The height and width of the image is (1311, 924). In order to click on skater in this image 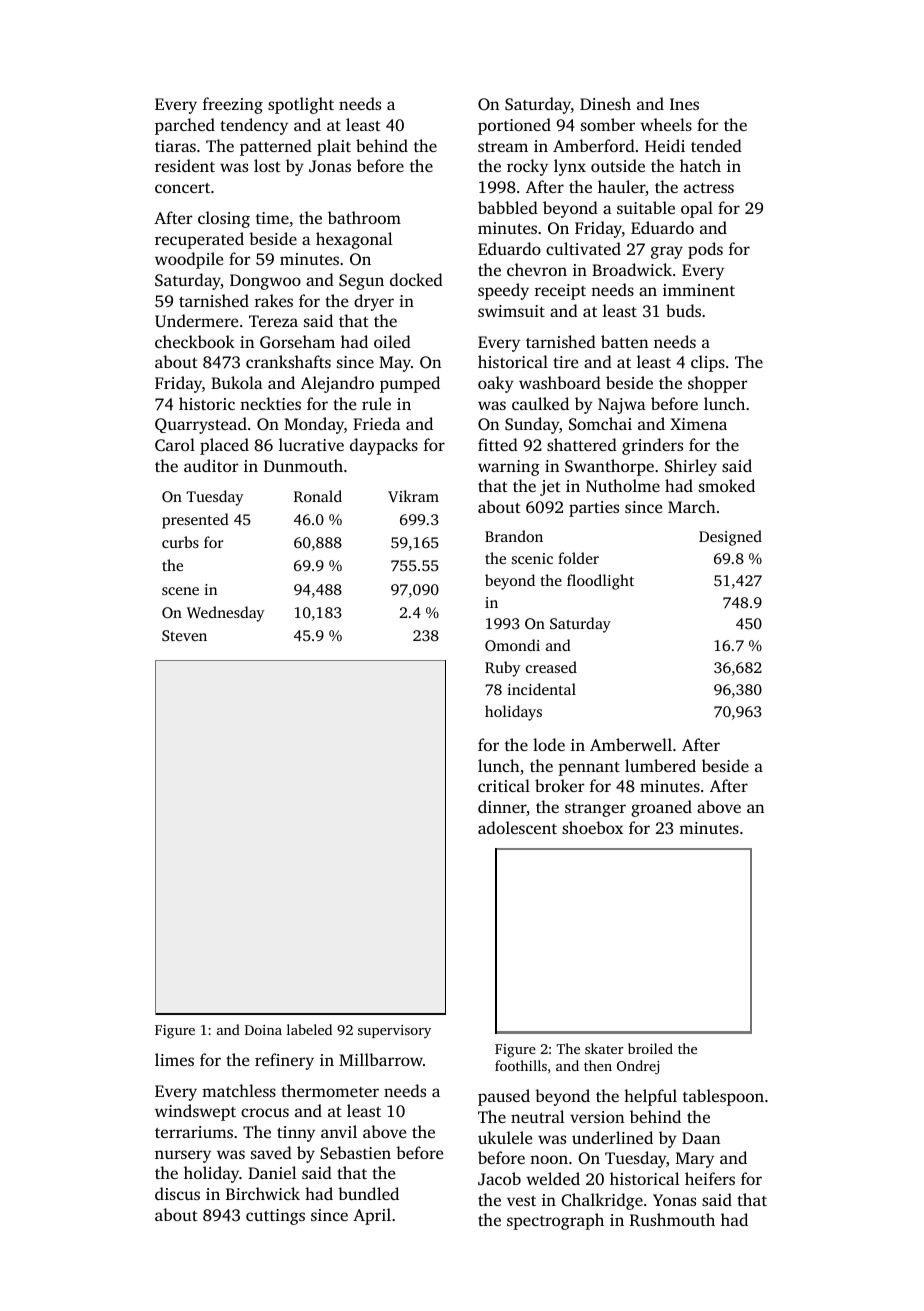, I will do `click(604, 1048)`.
